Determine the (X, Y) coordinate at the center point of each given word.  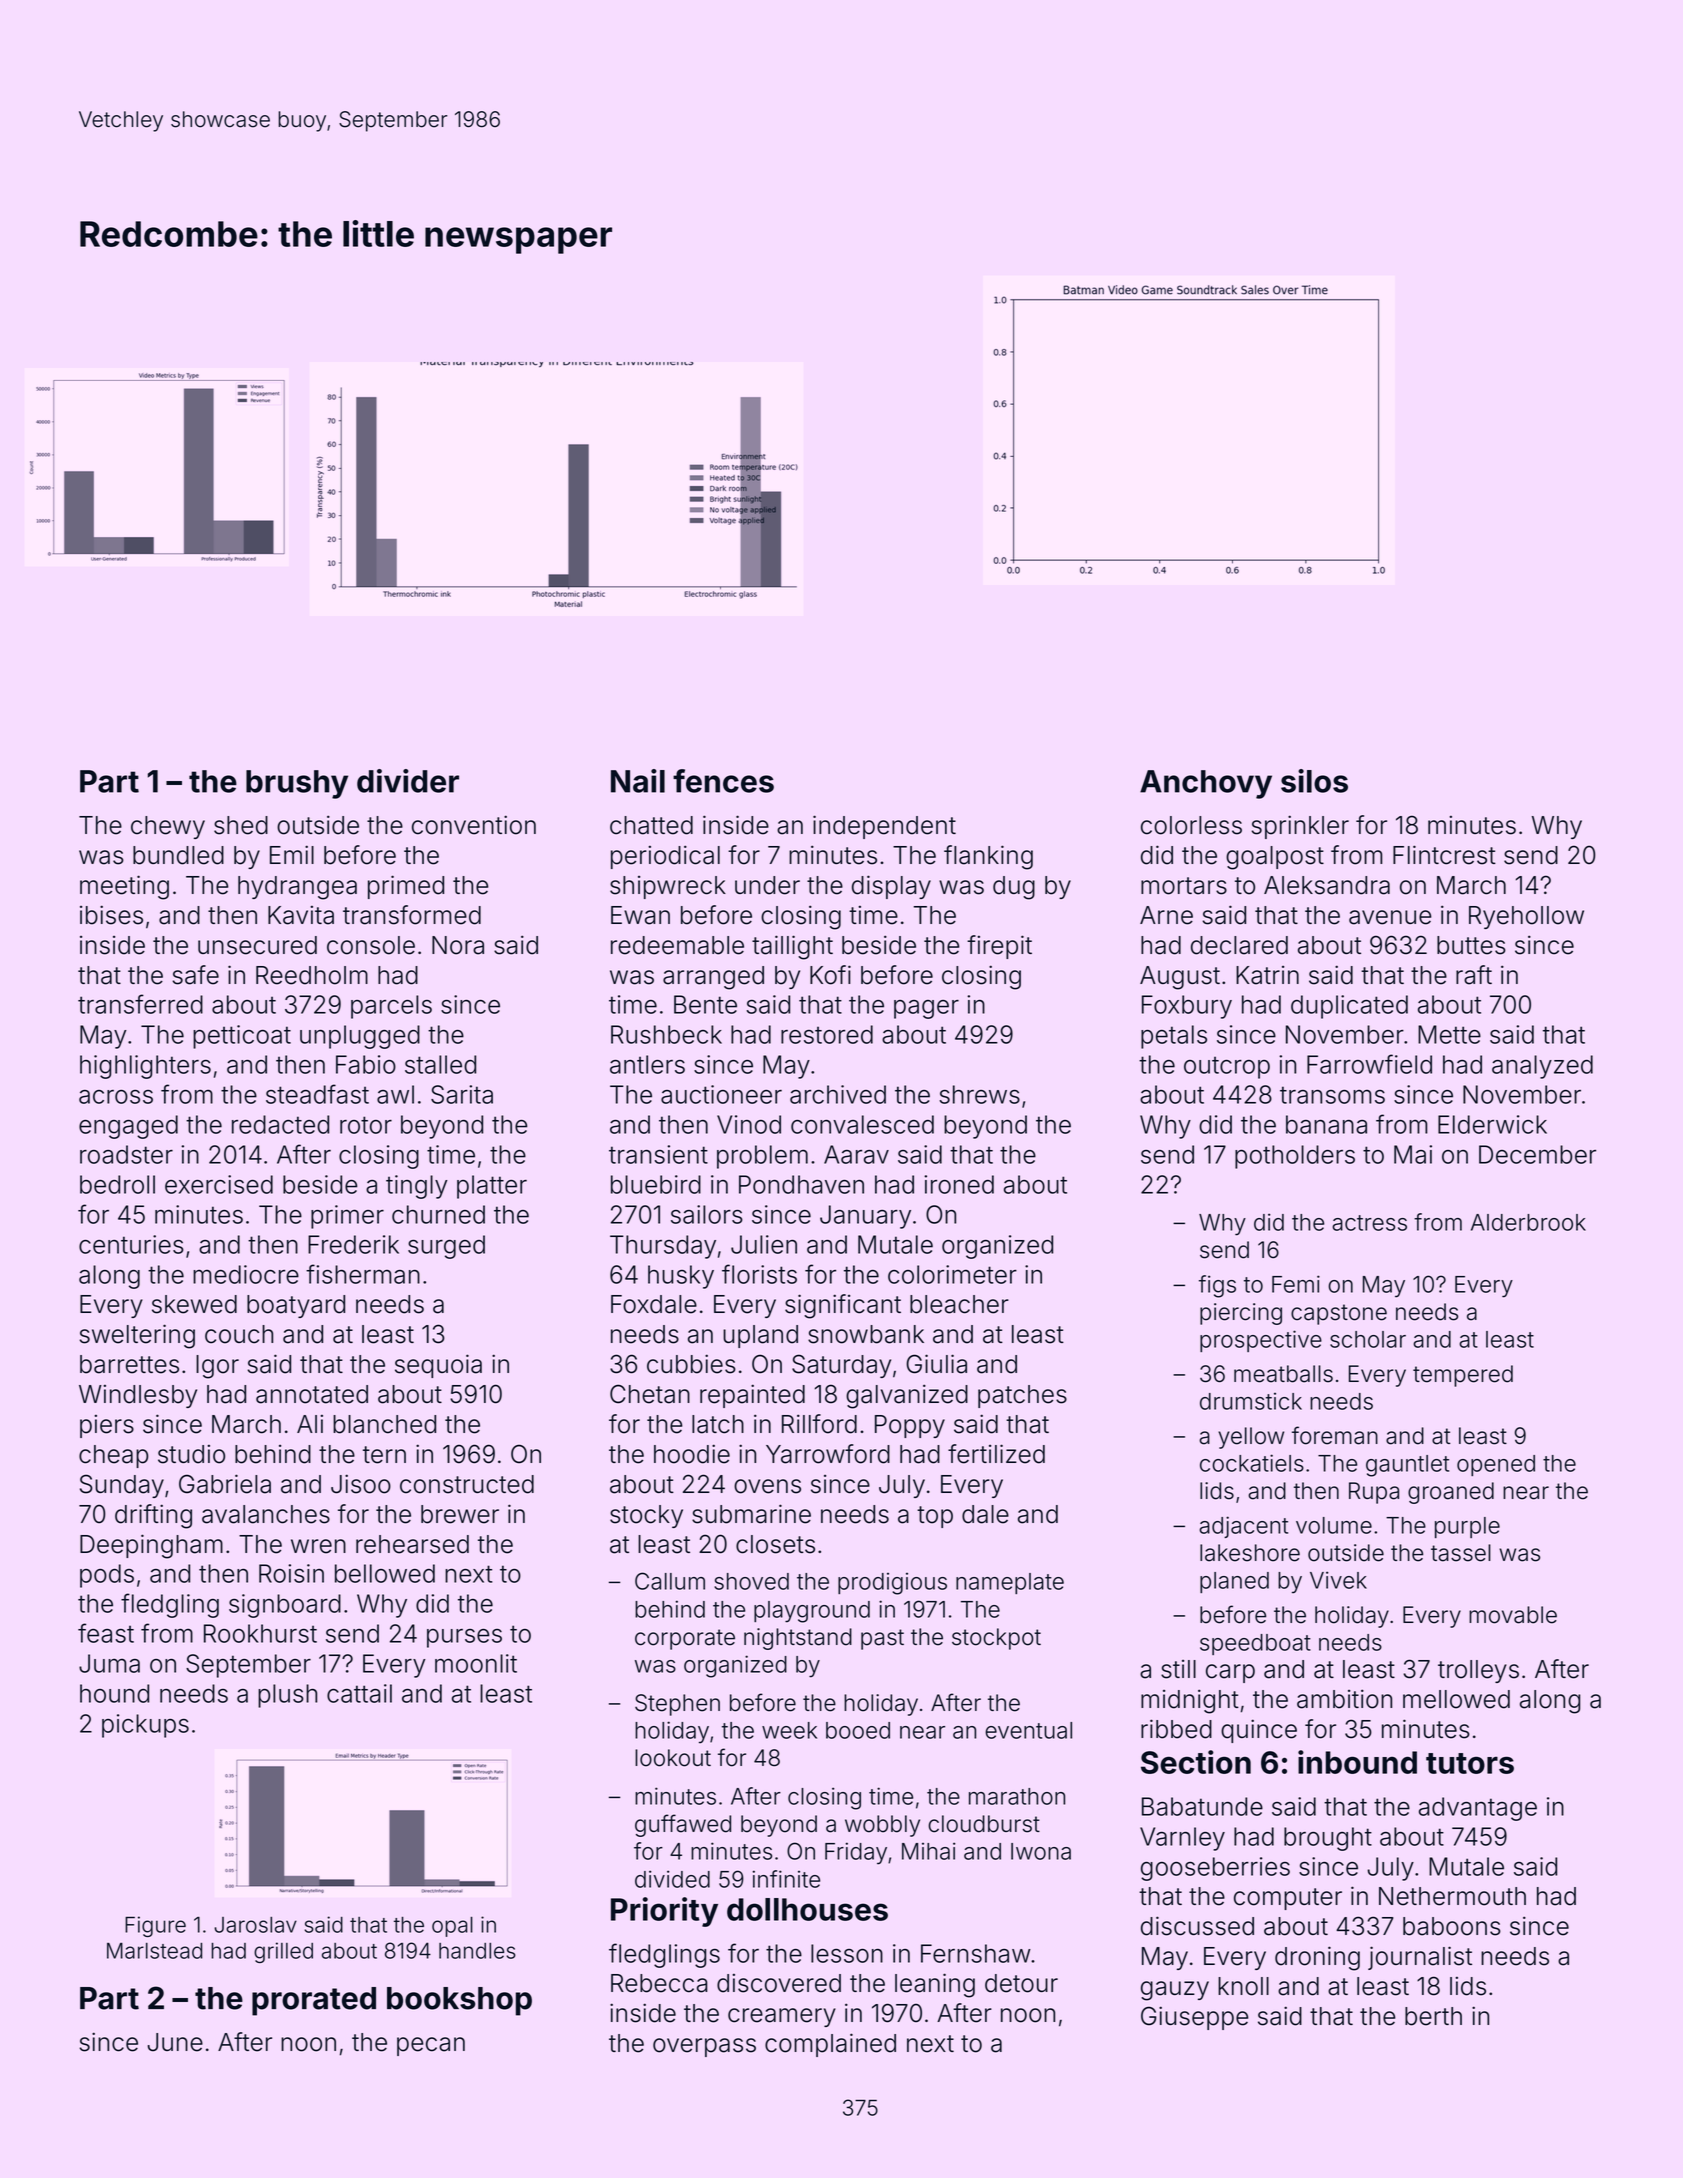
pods (107, 1576)
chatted (651, 825)
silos (1314, 781)
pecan (431, 2046)
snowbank (866, 1334)
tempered (1463, 1376)
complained (830, 2045)
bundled (178, 855)
